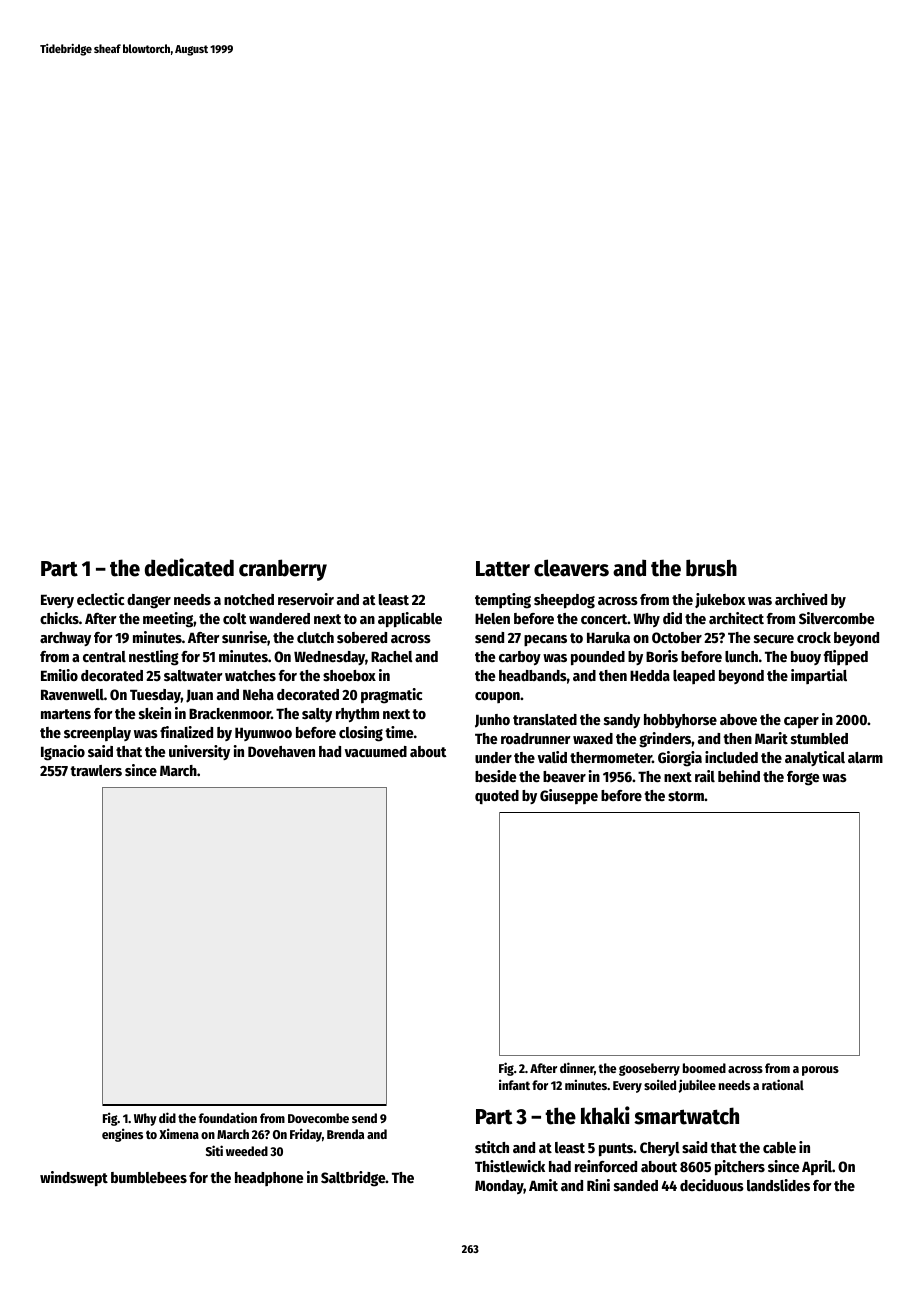 Image resolution: width=924 pixels, height=1308 pixels. What do you see at coordinates (149, 601) in the screenshot?
I see `danger` at bounding box center [149, 601].
